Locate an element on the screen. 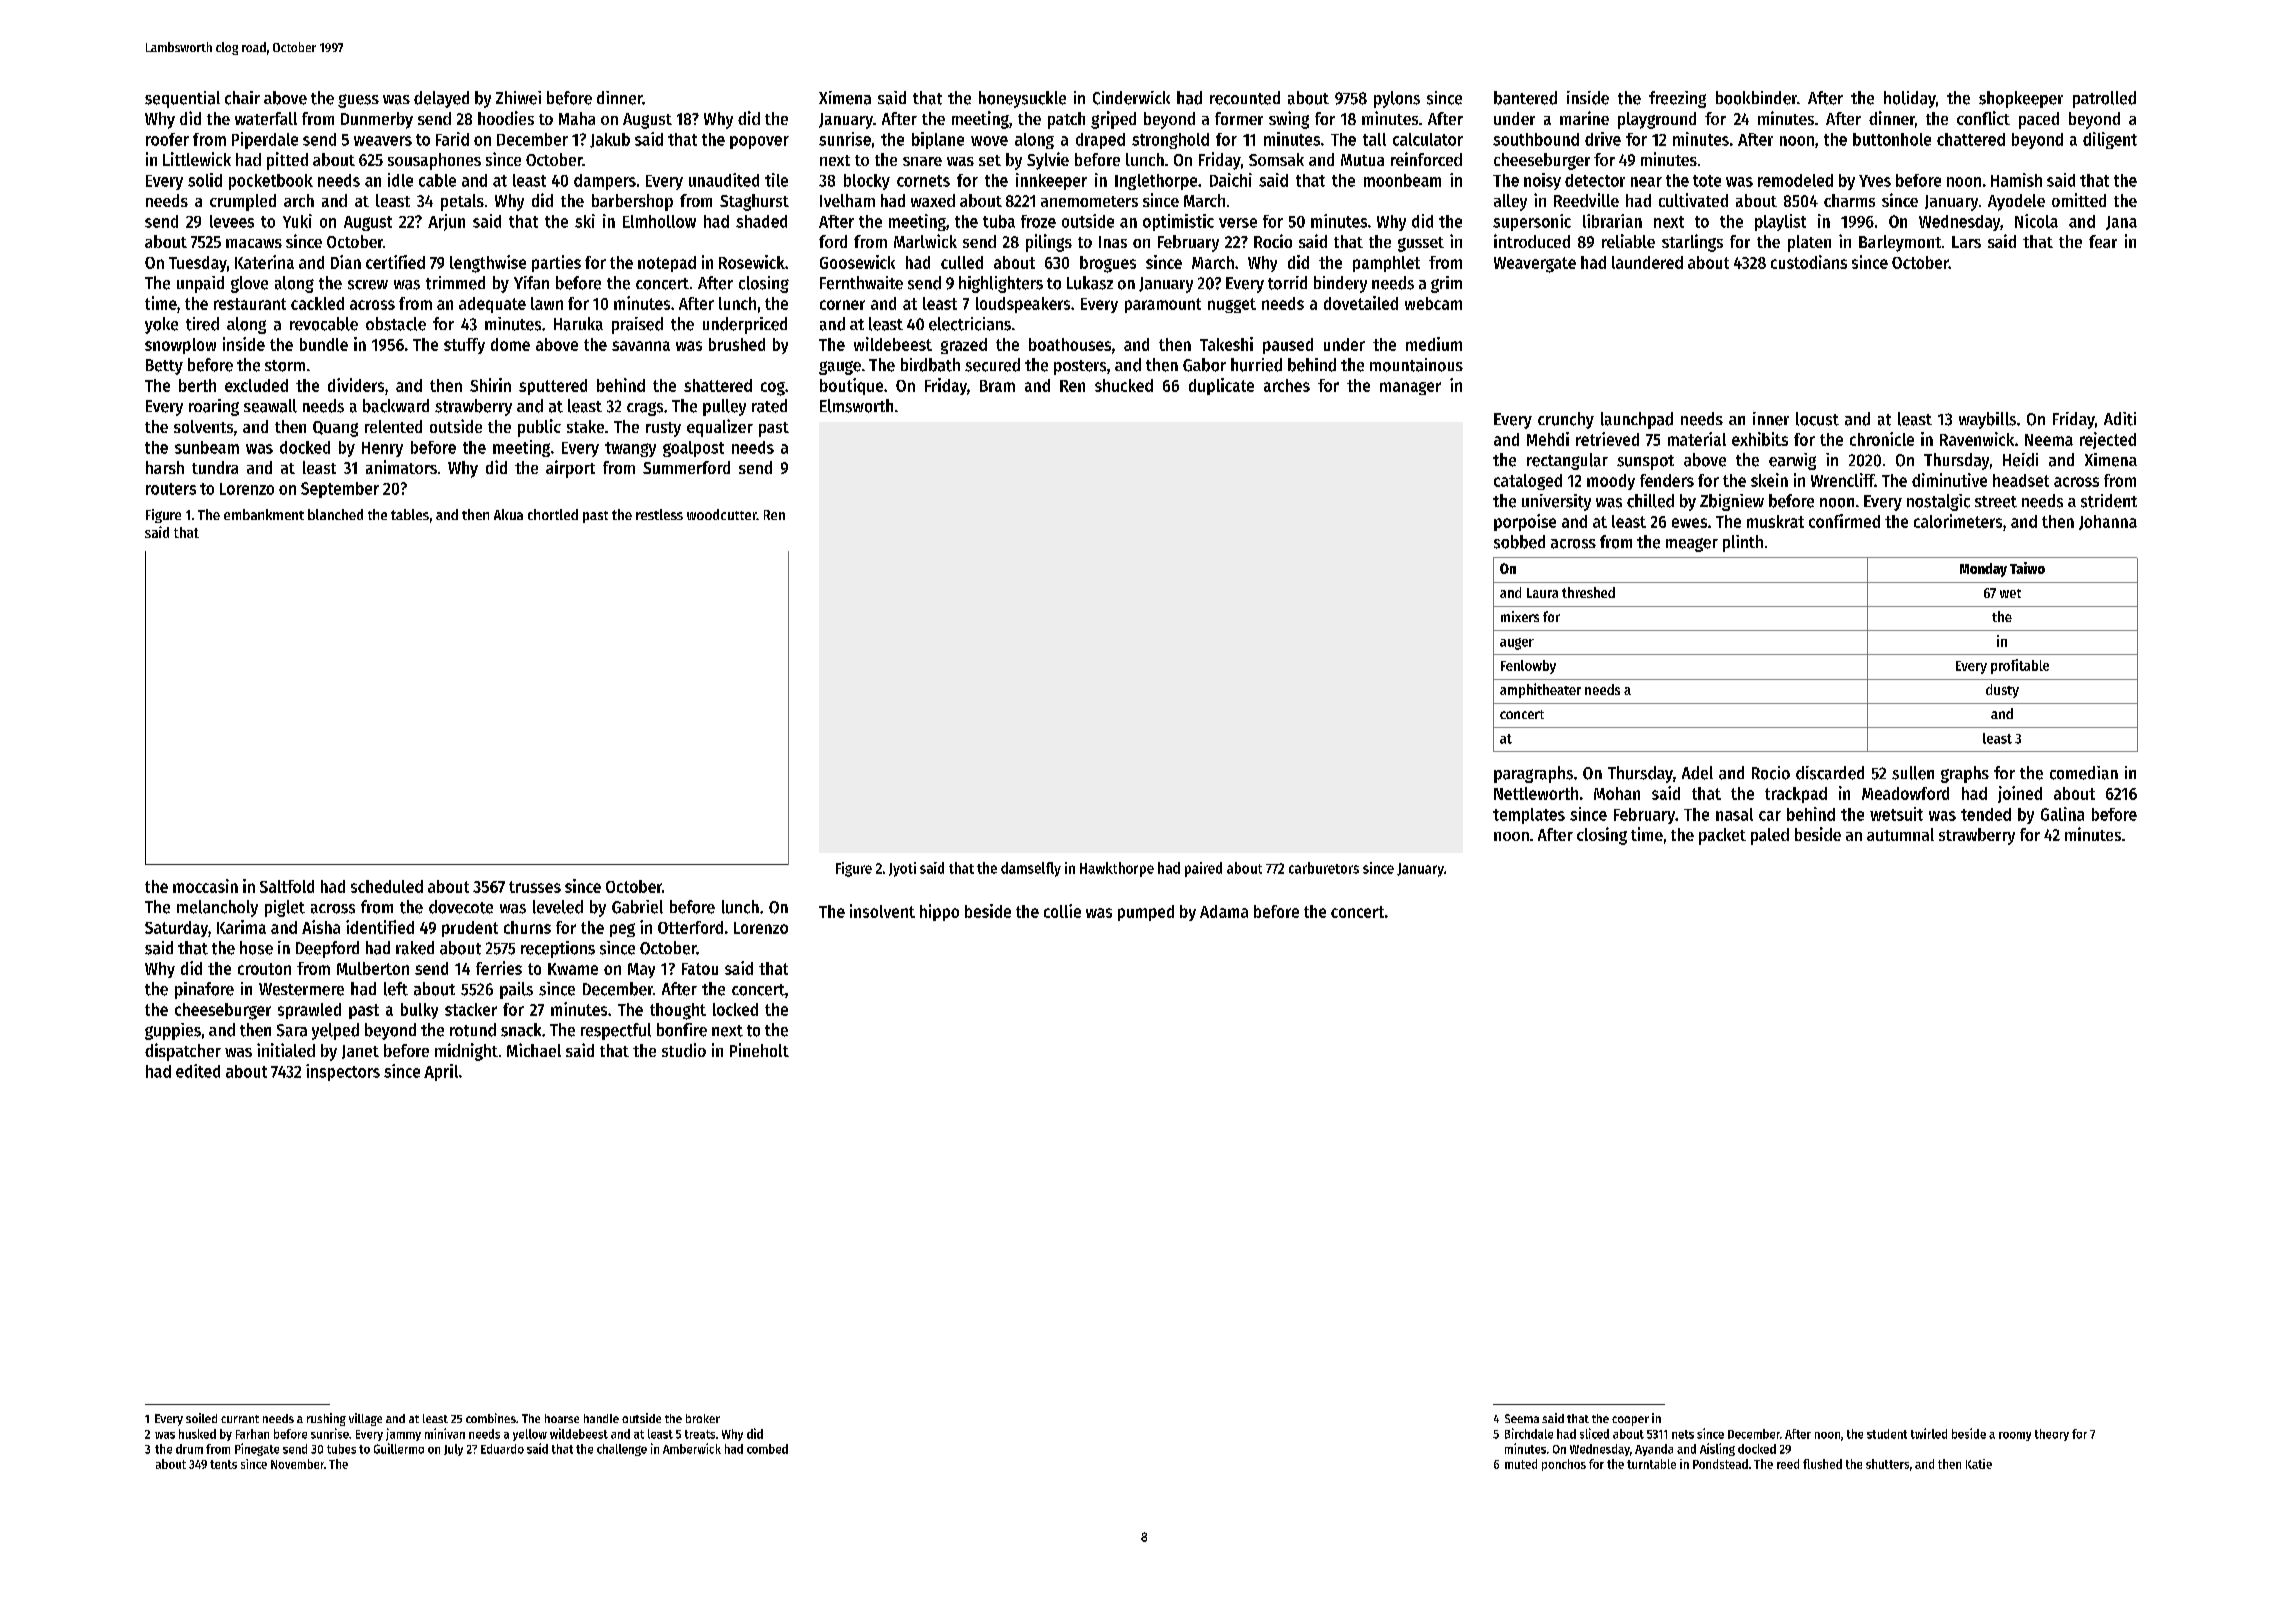  Katie is located at coordinates (1979, 1464).
